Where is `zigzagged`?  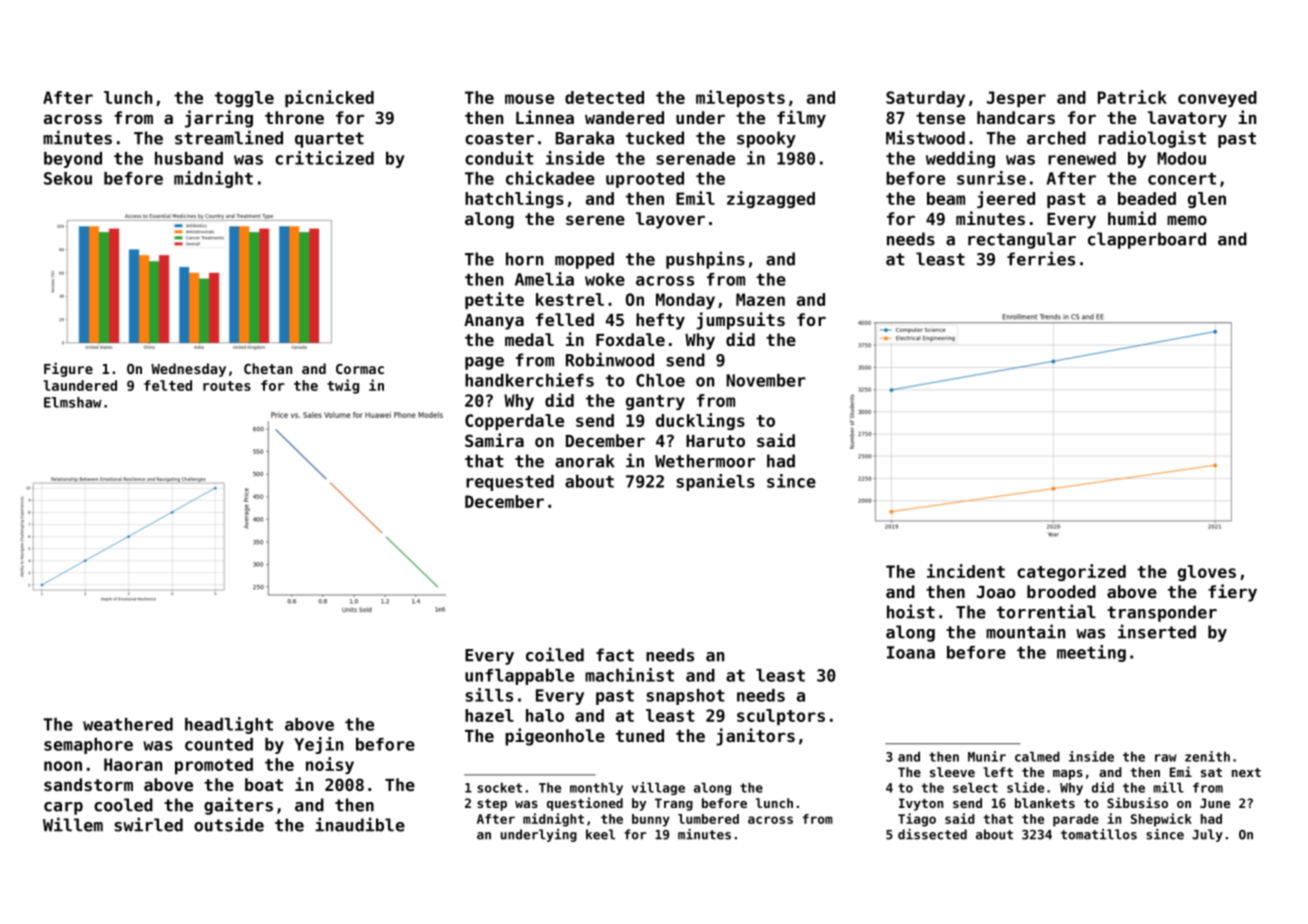
zigzagged is located at coordinates (771, 199).
